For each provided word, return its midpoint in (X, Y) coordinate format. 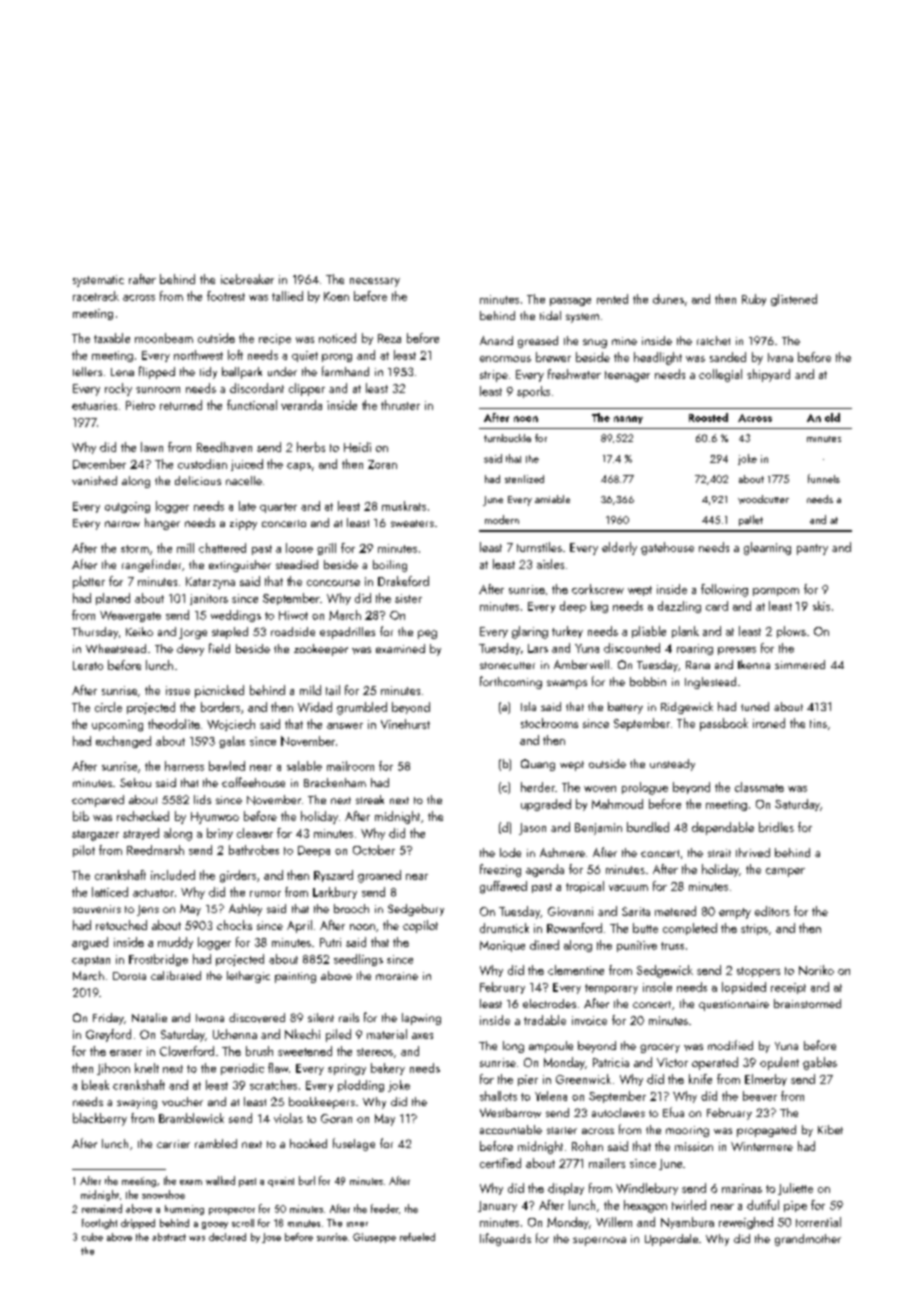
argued (90, 943)
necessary (375, 282)
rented (612, 299)
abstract (169, 1237)
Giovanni (570, 911)
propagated (766, 1131)
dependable (723, 828)
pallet (751, 520)
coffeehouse (253, 782)
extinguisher (240, 566)
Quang (538, 765)
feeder (385, 1208)
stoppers (758, 972)
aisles (550, 564)
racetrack (96, 296)
